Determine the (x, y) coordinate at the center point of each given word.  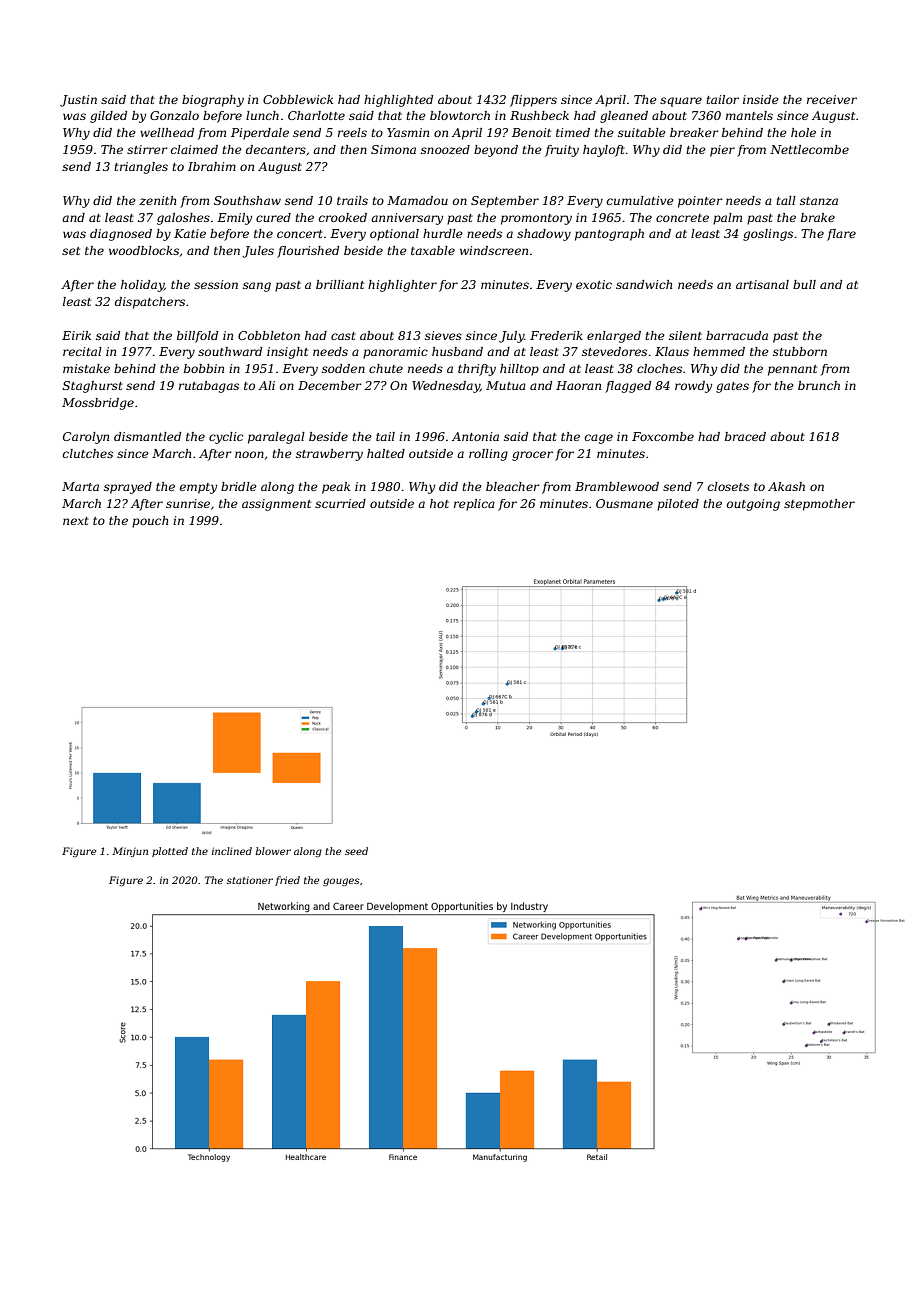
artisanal (762, 284)
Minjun (130, 852)
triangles (141, 168)
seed (356, 851)
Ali (266, 385)
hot (439, 503)
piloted (678, 505)
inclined (232, 851)
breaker (694, 132)
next (76, 521)
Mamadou (417, 200)
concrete (682, 218)
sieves (443, 335)
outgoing (753, 505)
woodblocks (144, 250)
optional (394, 235)
